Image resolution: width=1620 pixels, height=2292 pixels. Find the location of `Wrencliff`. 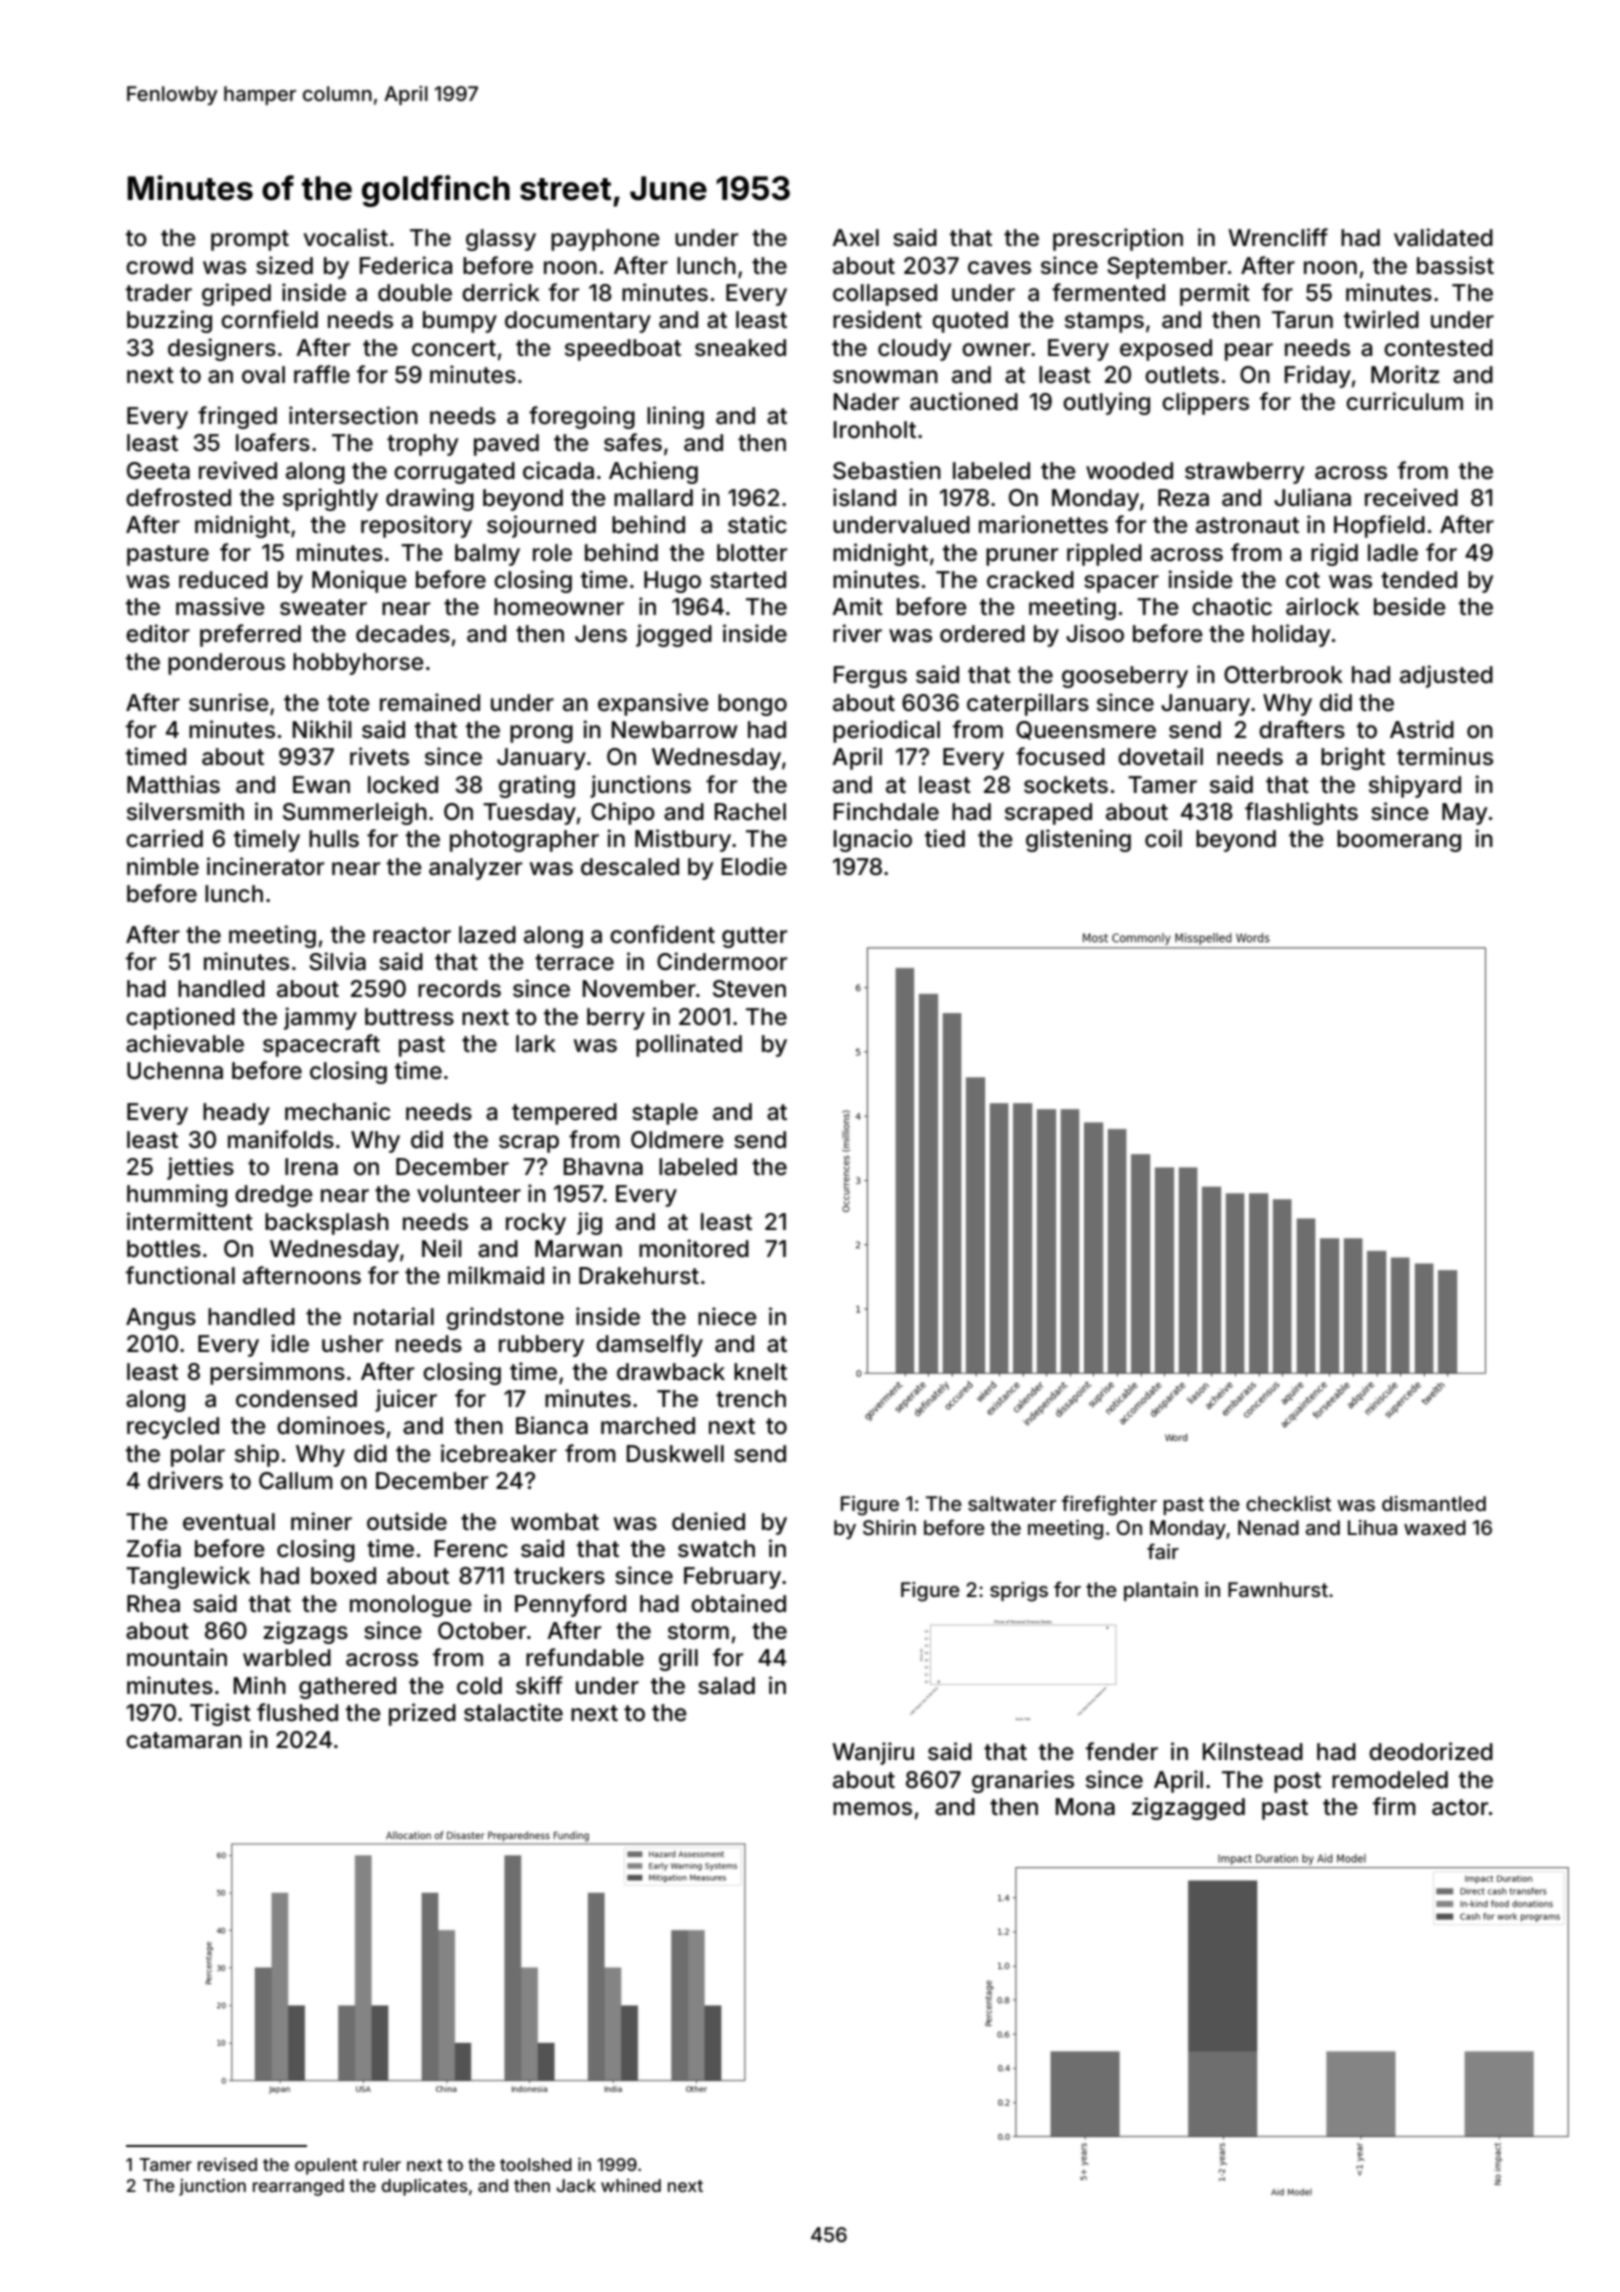

Wrencliff is located at coordinates (1278, 237).
